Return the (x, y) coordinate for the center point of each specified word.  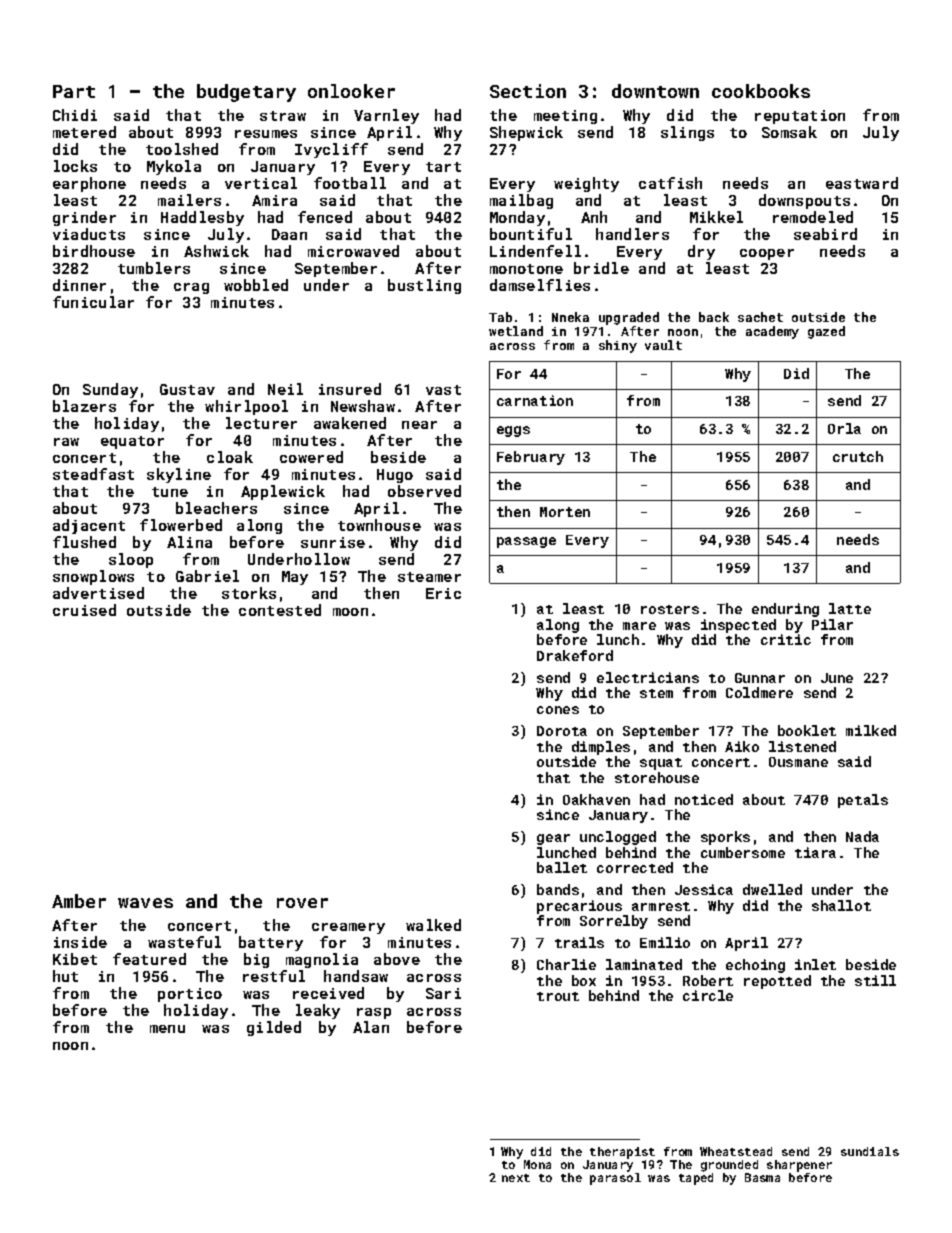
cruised (84, 610)
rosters (670, 609)
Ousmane (798, 762)
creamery (348, 928)
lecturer (261, 423)
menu (167, 1029)
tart (443, 167)
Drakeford (575, 655)
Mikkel (716, 217)
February (531, 458)
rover (302, 903)
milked (871, 730)
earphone (89, 184)
